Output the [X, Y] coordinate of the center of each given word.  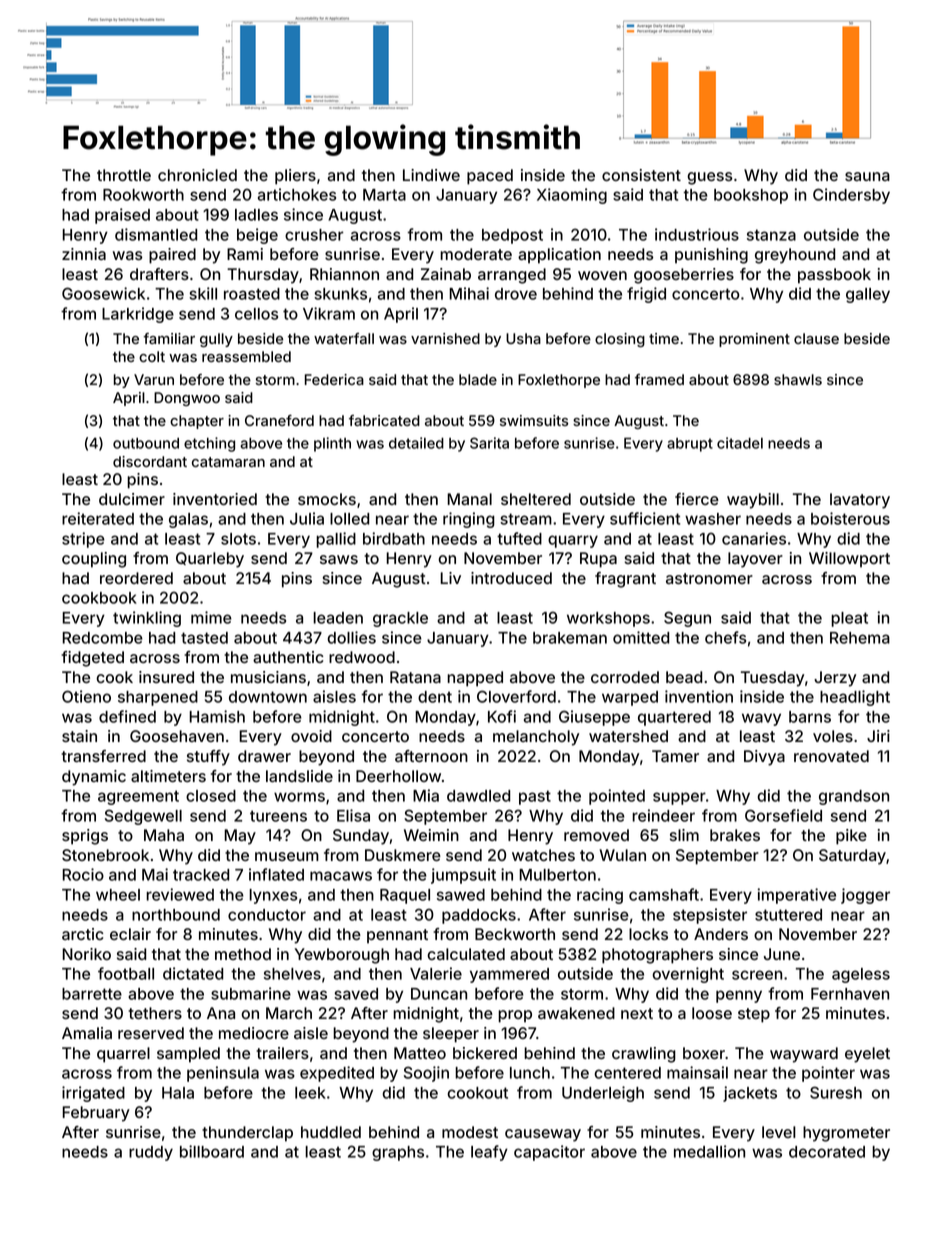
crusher [314, 235]
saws [339, 559]
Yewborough [342, 956]
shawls [798, 379]
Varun [154, 379]
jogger [865, 896]
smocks [327, 499]
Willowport [849, 559]
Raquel [405, 896]
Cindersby [851, 196]
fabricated [384, 420]
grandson [854, 797]
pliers [295, 177]
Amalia [87, 1033]
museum [287, 856]
